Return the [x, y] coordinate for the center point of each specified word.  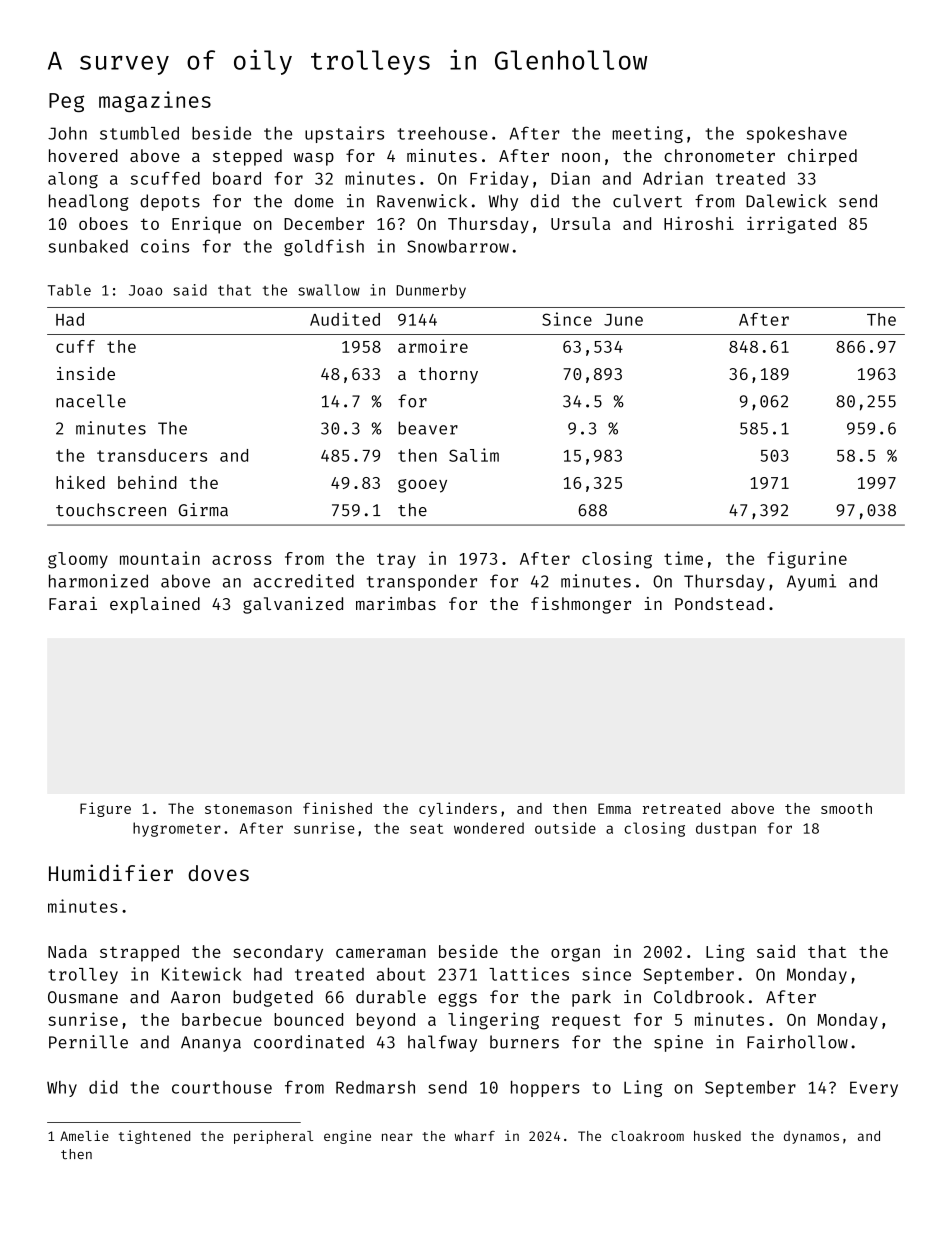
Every [874, 1089]
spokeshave [797, 135]
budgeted [273, 998]
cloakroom [648, 1136]
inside [86, 373]
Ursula [581, 223]
